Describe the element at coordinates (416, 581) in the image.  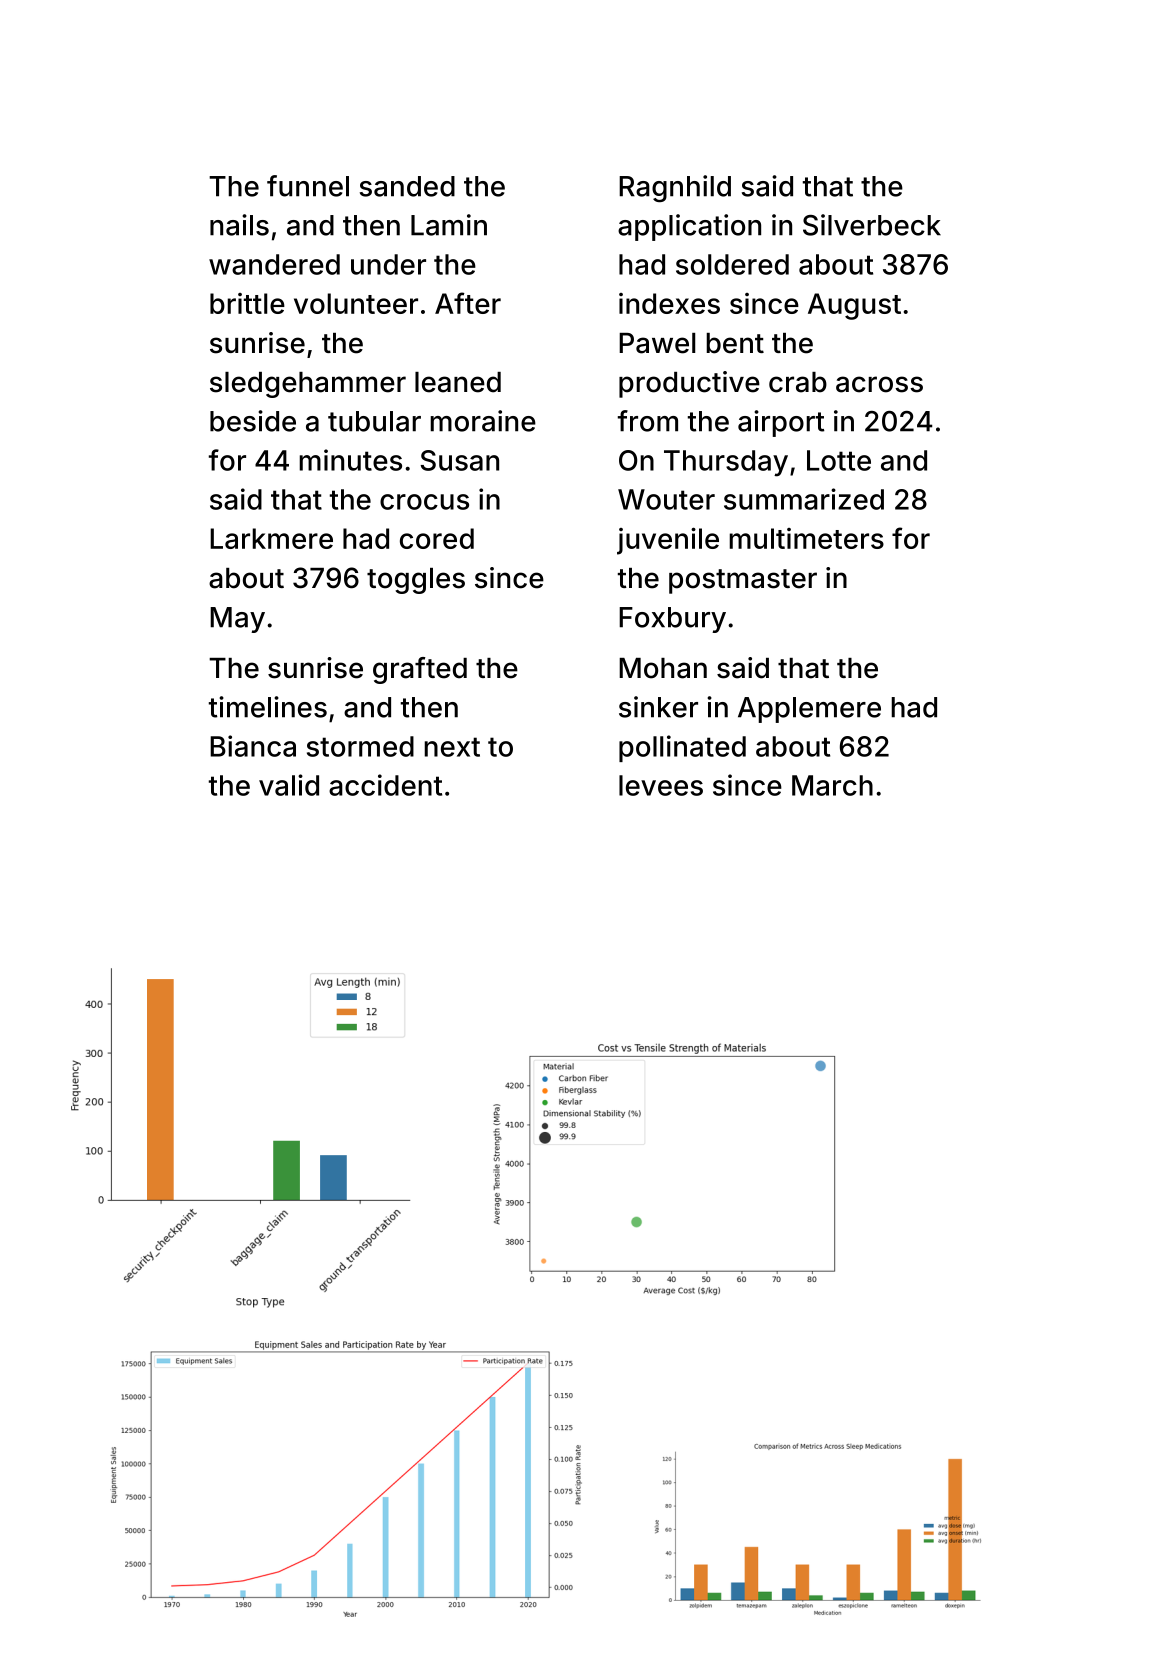
I see `toggles` at that location.
